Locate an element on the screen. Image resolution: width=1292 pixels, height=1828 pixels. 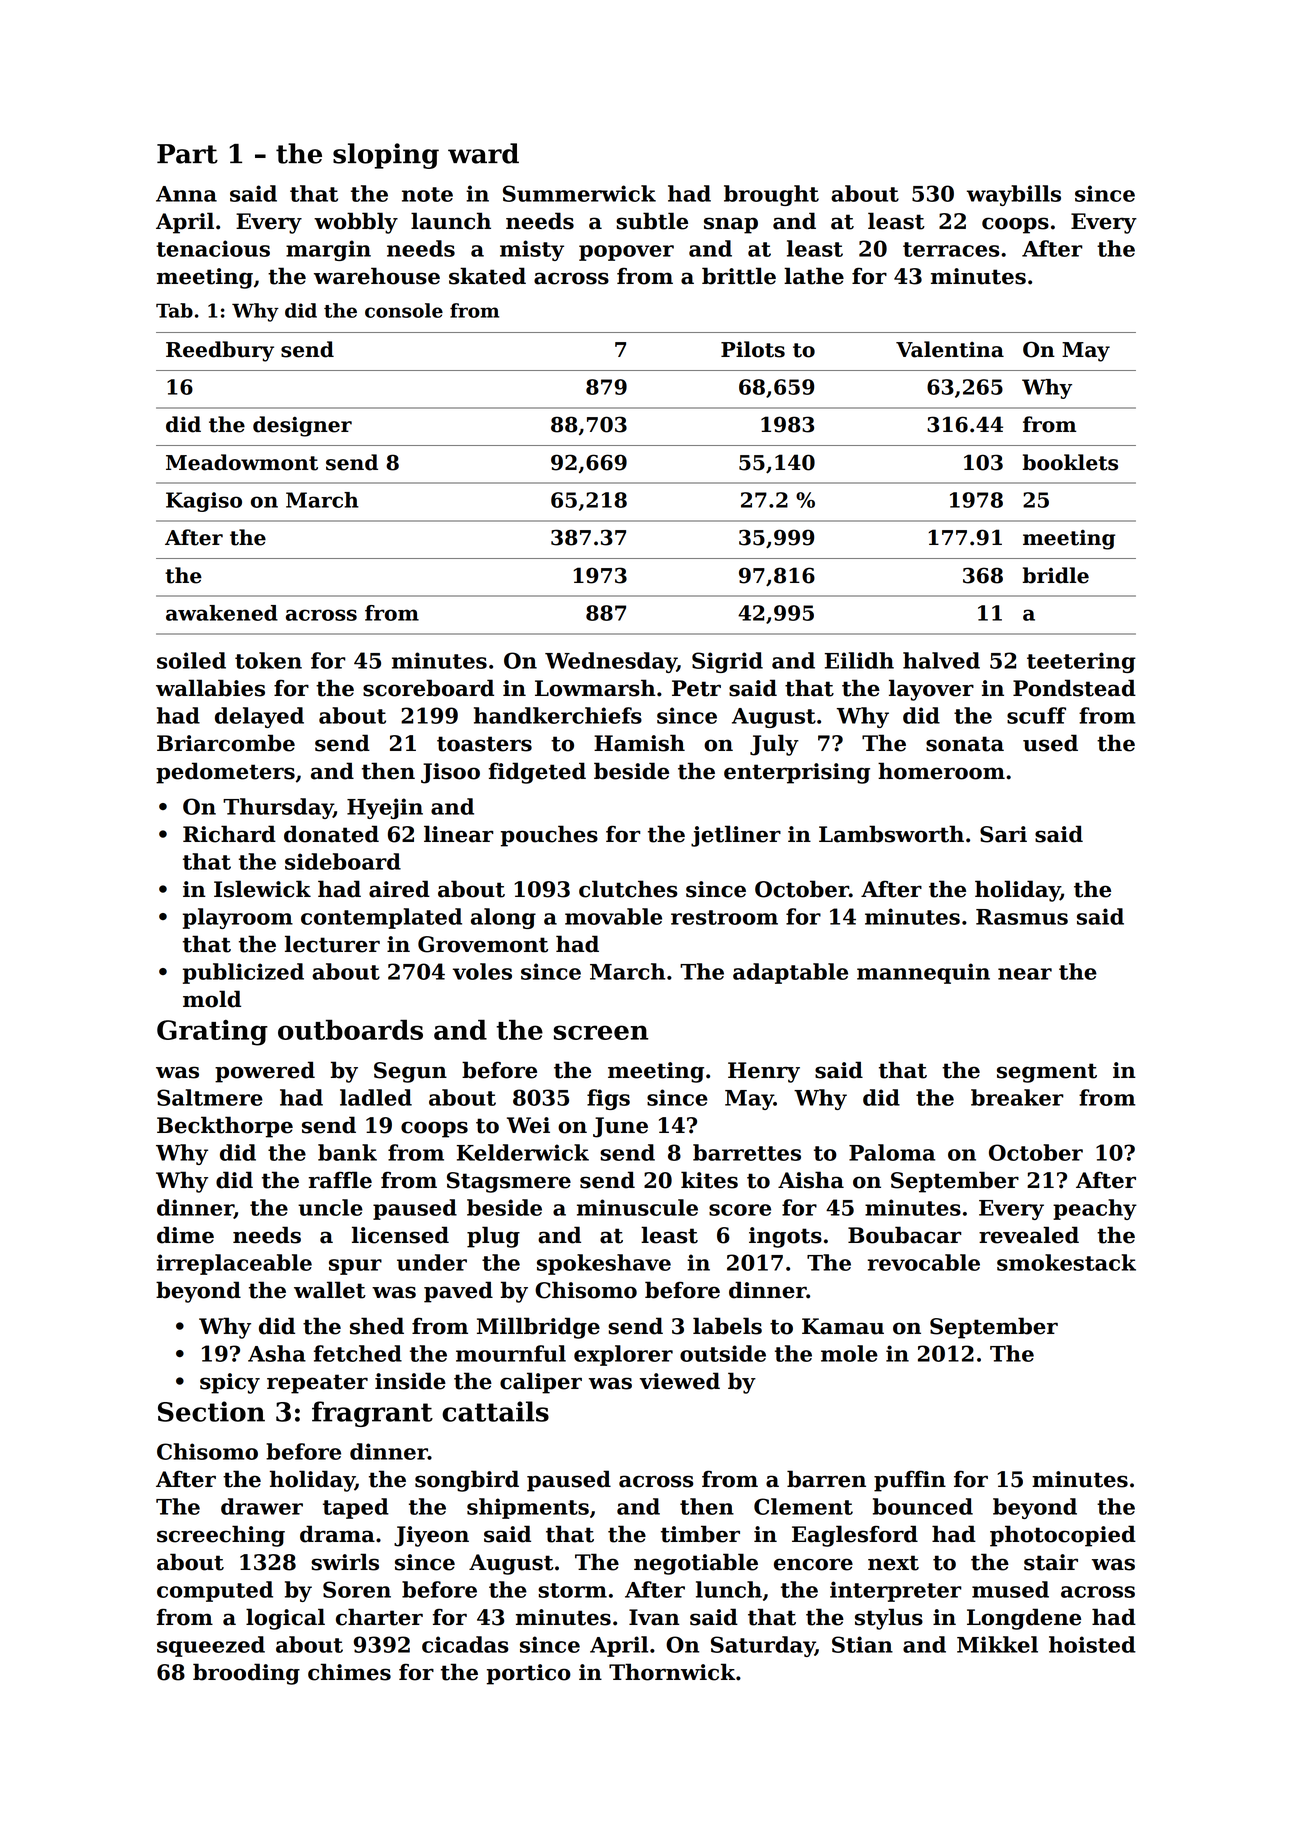
peachy is located at coordinates (1095, 1209).
